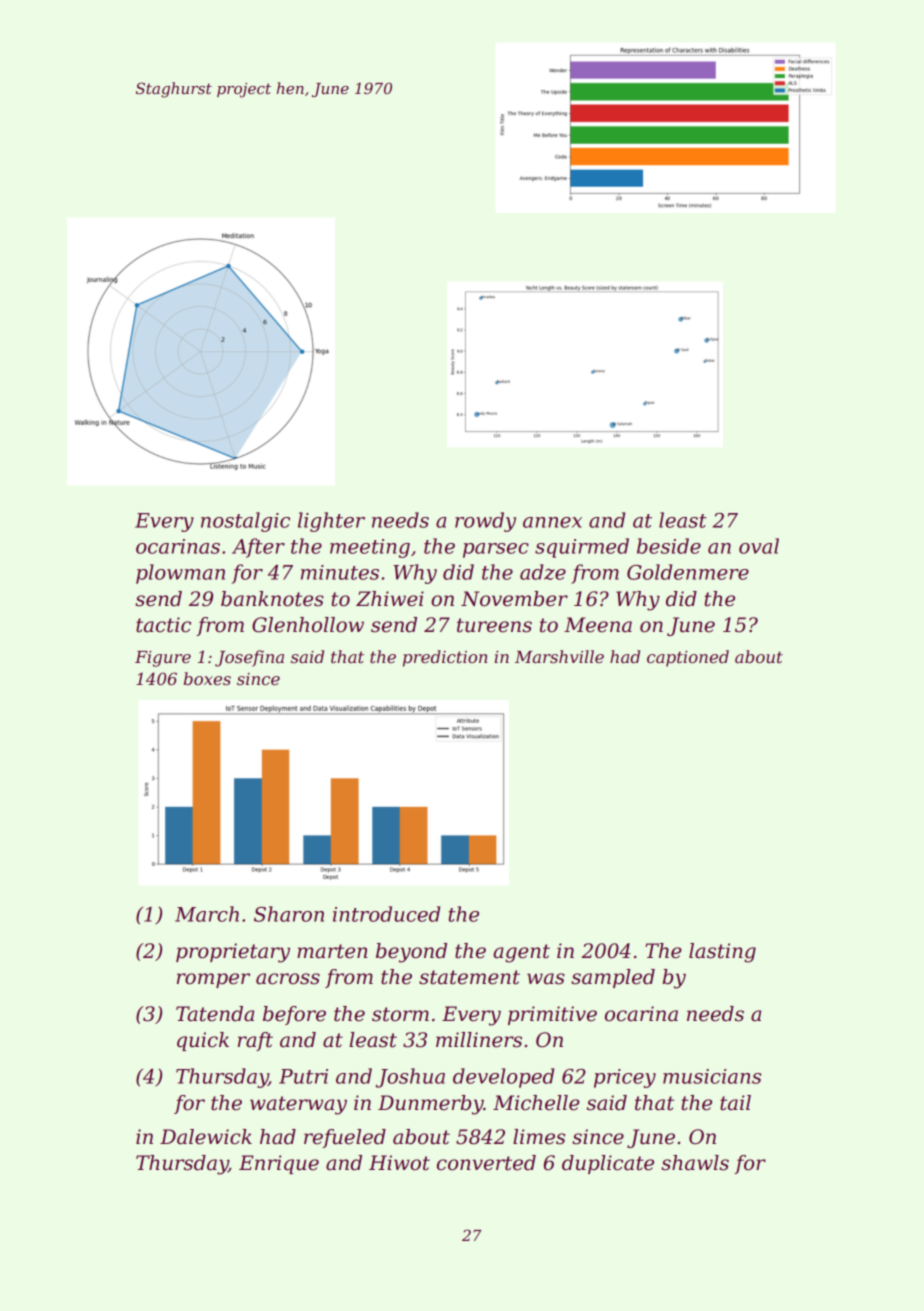 Image resolution: width=924 pixels, height=1311 pixels. I want to click on Goldenmere, so click(688, 572).
